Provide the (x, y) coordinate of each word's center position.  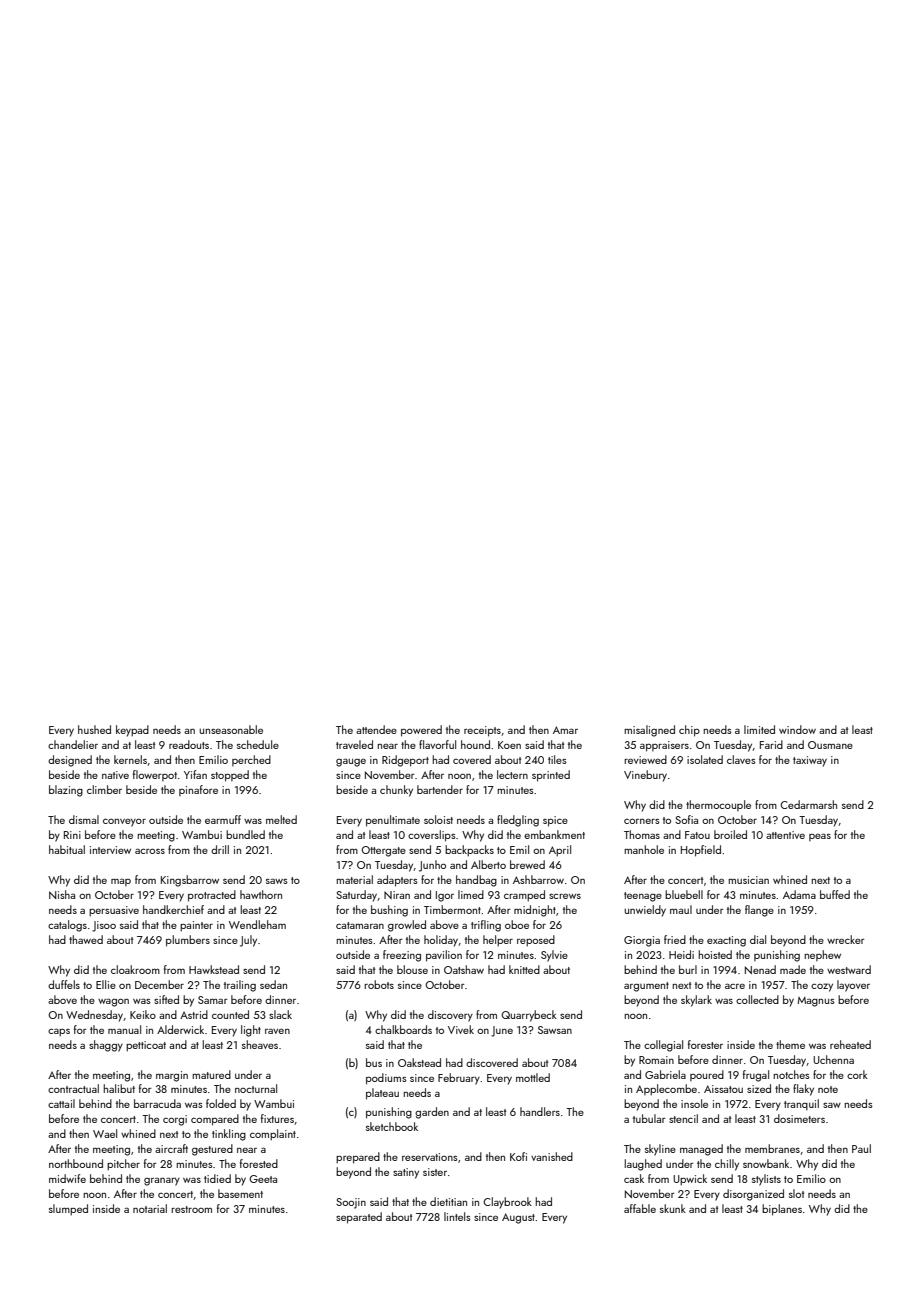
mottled (533, 1077)
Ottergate (383, 851)
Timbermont (452, 909)
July (248, 941)
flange (759, 911)
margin (172, 1076)
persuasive (114, 911)
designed (70, 761)
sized (759, 1088)
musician (748, 880)
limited (759, 729)
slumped (68, 1210)
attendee (376, 729)
